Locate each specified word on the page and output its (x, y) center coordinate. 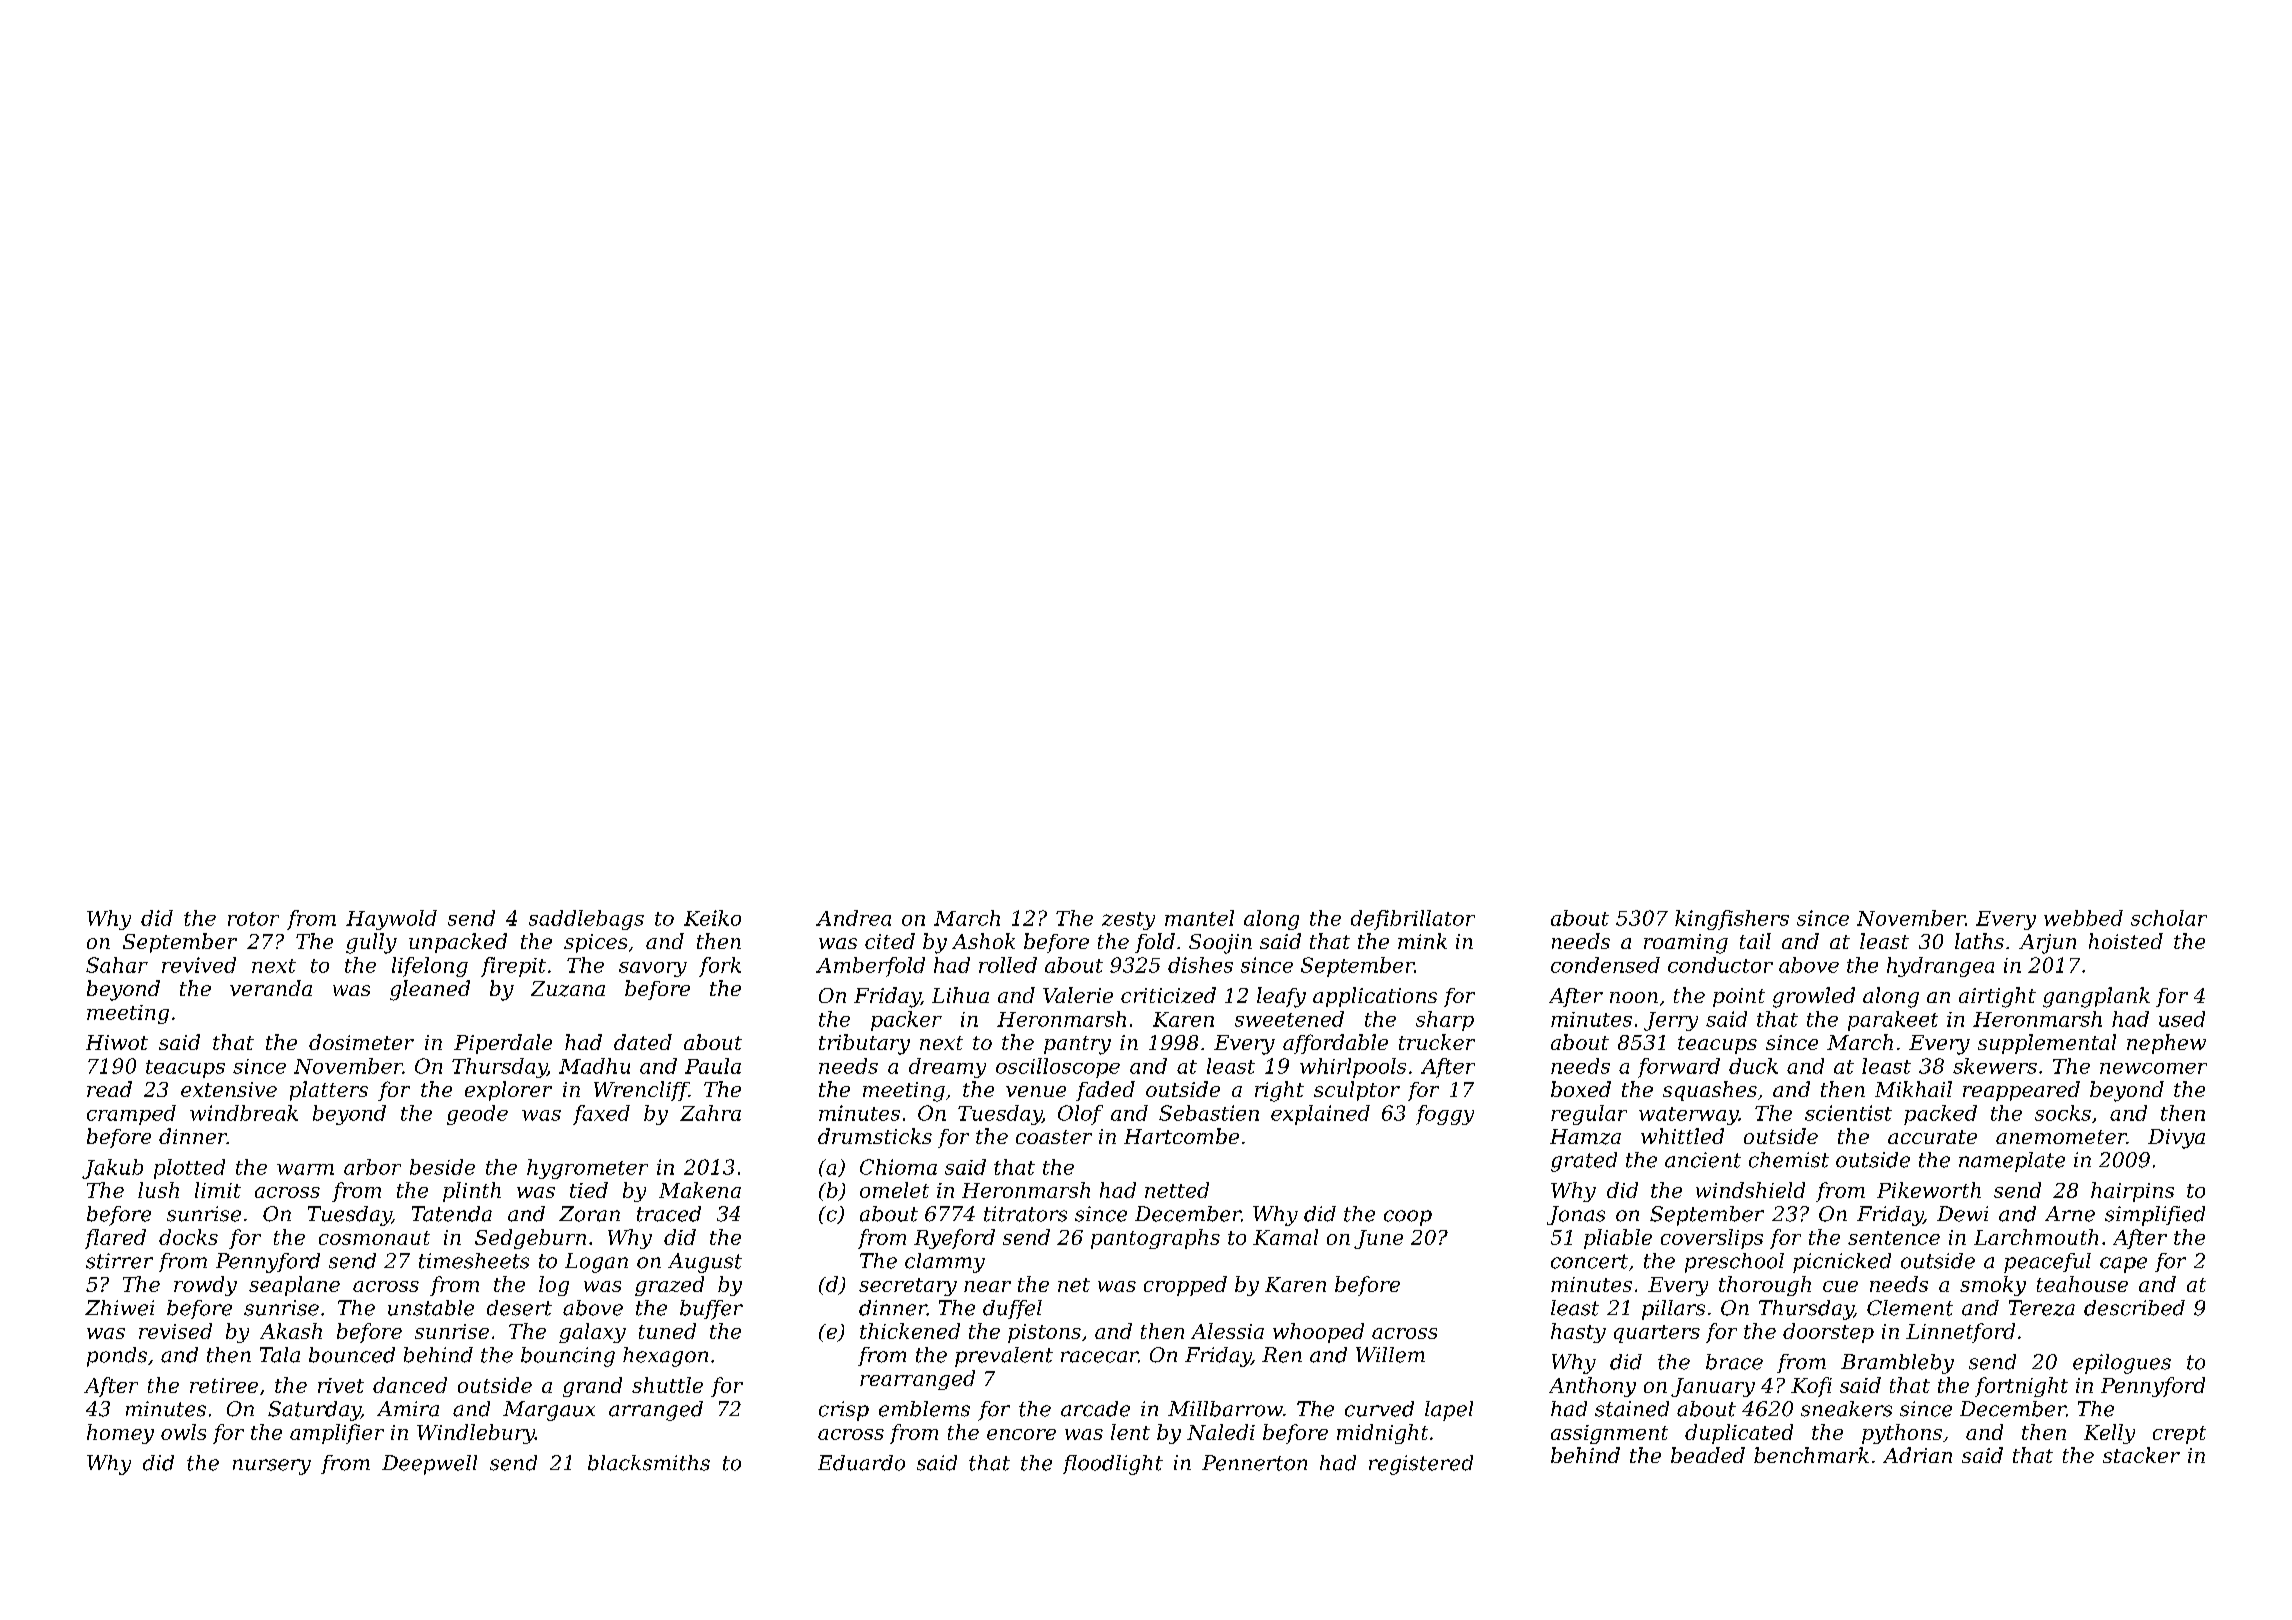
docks (188, 1237)
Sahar (117, 965)
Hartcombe (1181, 1136)
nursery (272, 1467)
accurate (1932, 1137)
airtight (1997, 997)
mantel (1199, 918)
